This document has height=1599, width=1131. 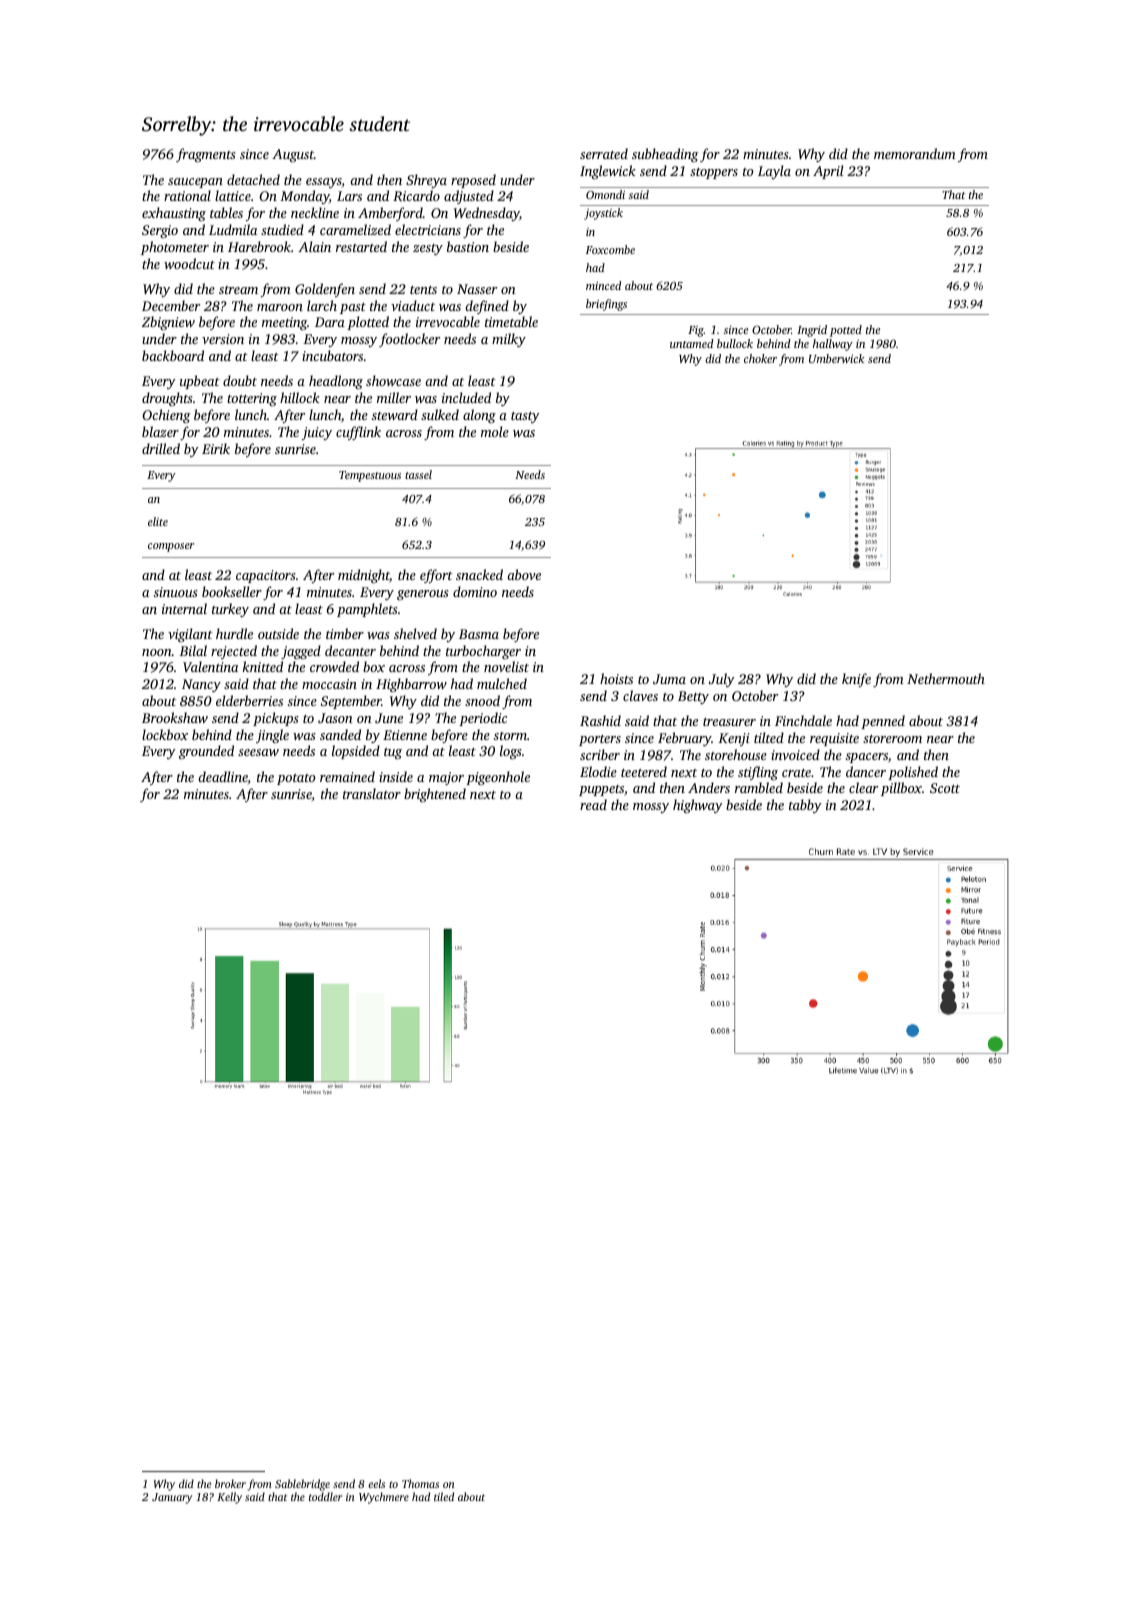 I want to click on Thomas, so click(x=420, y=1483).
